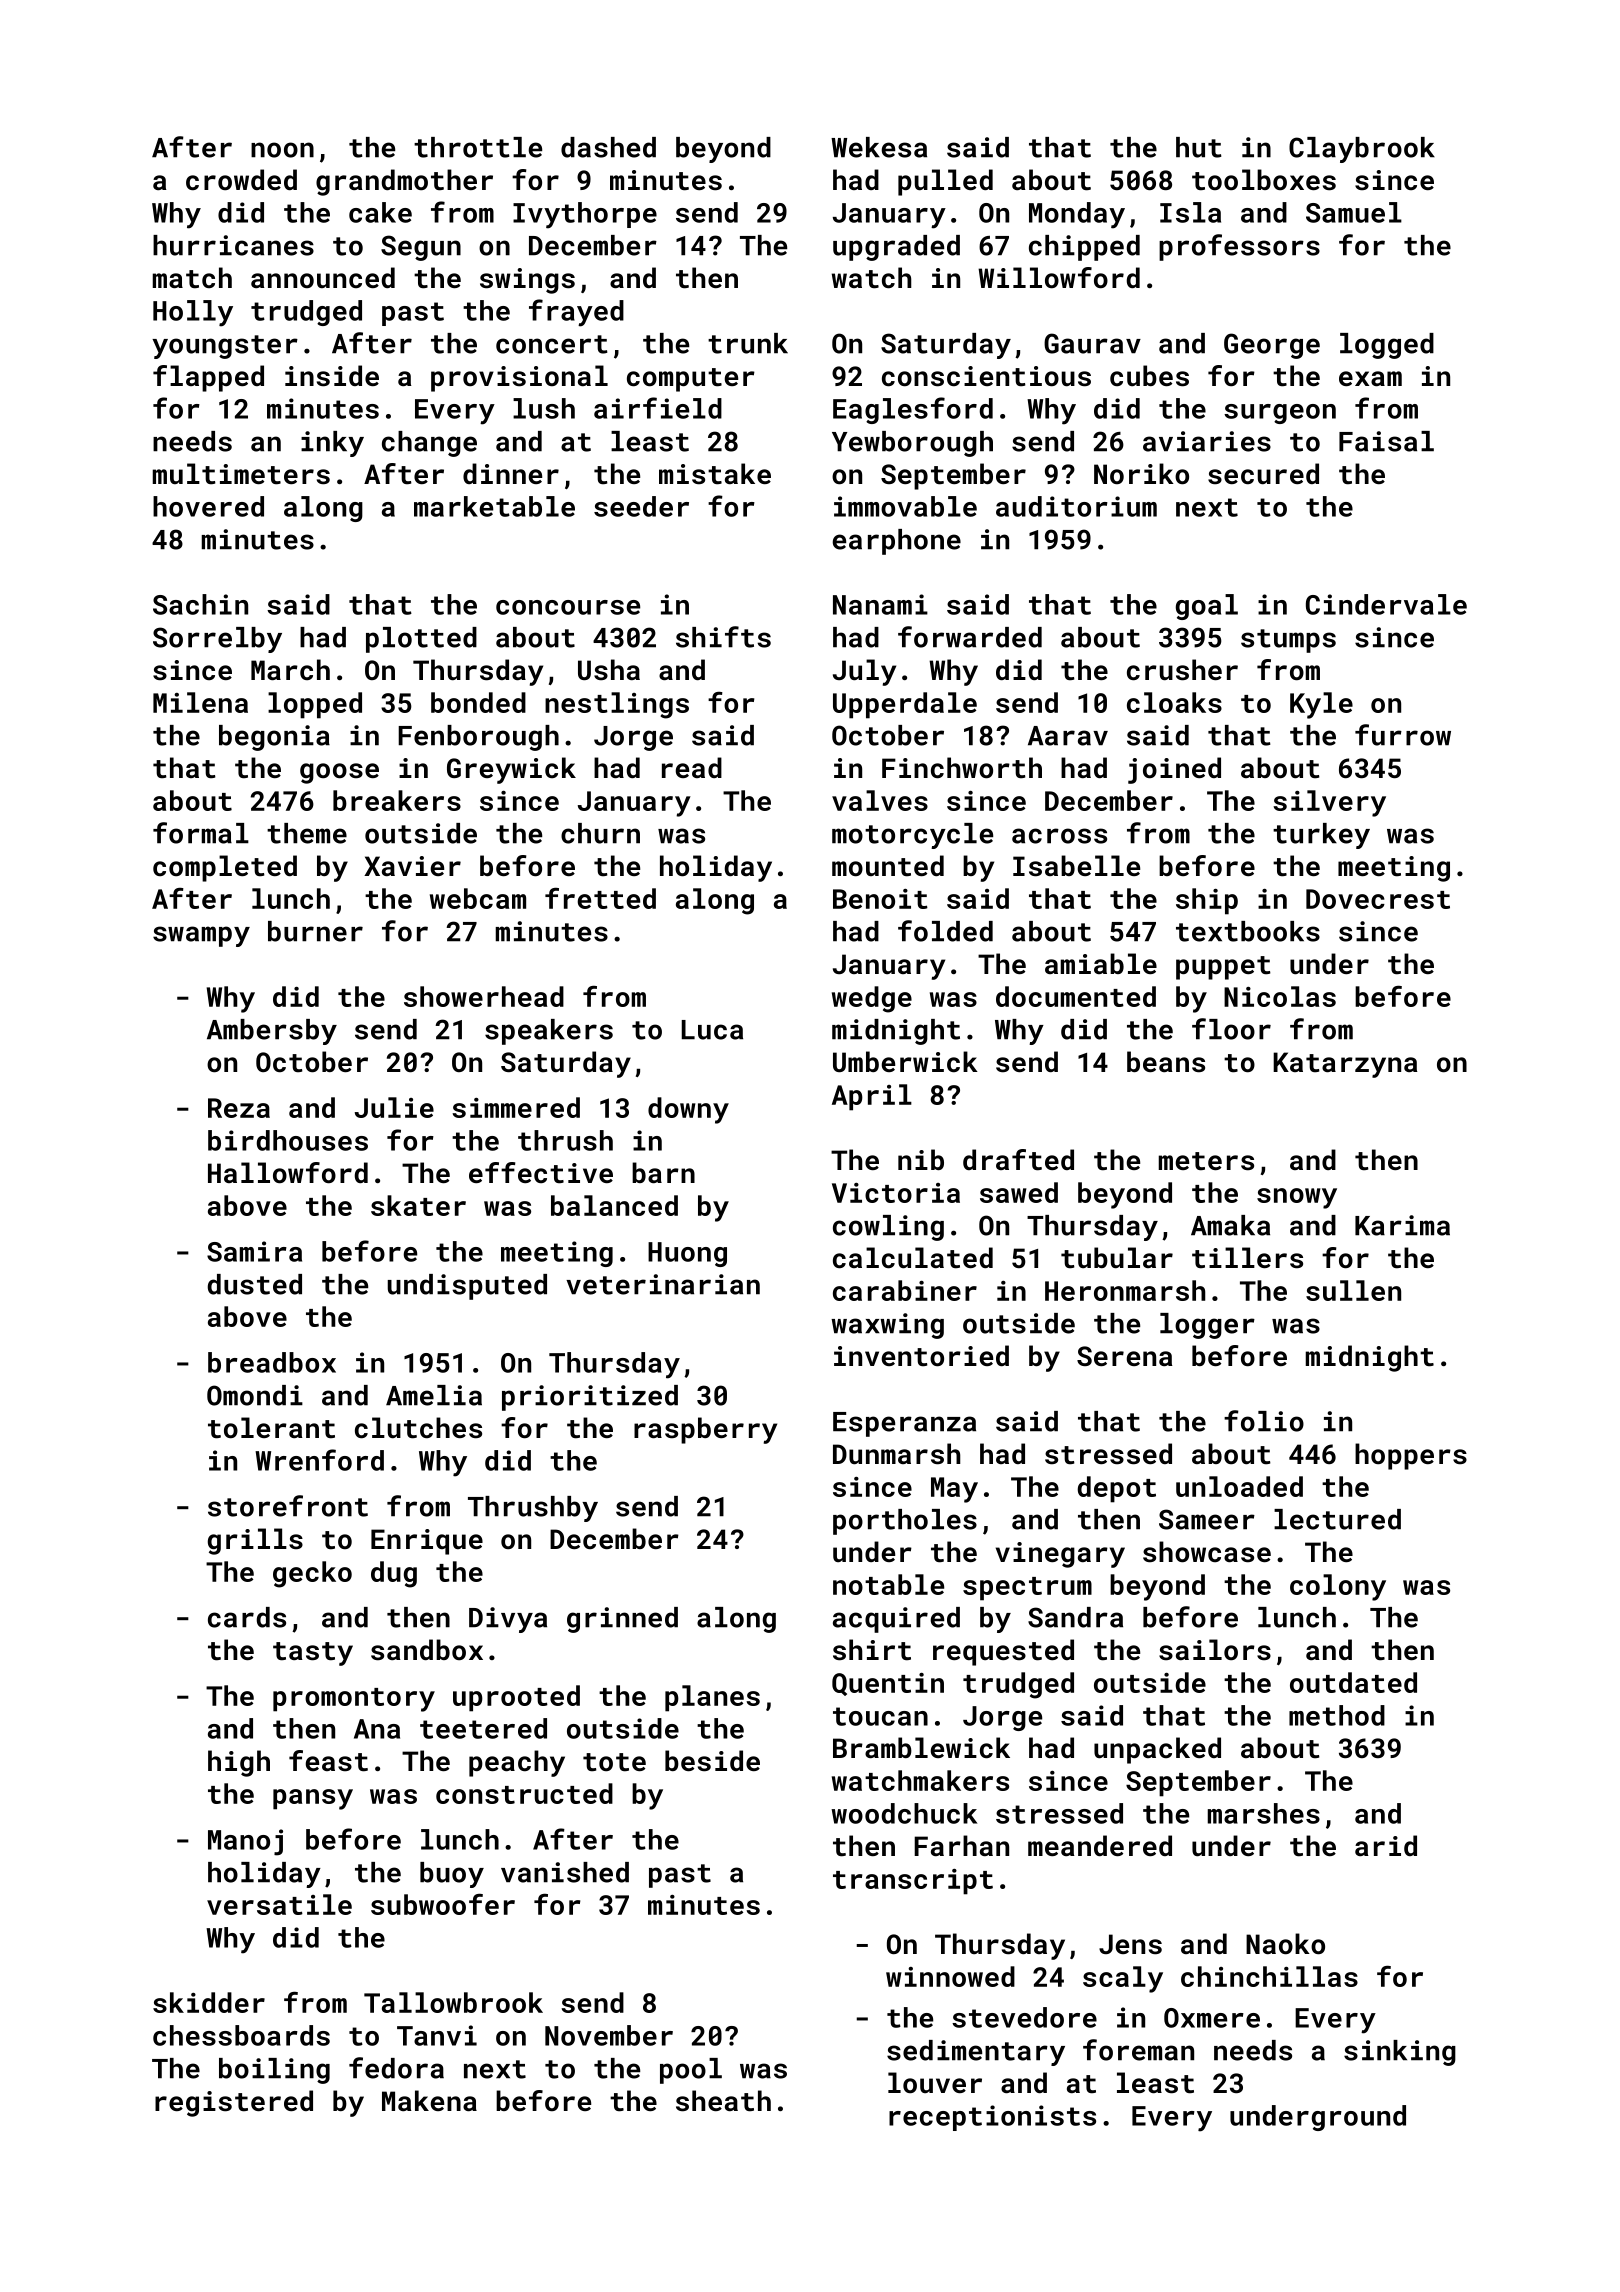 Image resolution: width=1620 pixels, height=2292 pixels. Describe the element at coordinates (255, 1395) in the screenshot. I see `Omondi` at that location.
